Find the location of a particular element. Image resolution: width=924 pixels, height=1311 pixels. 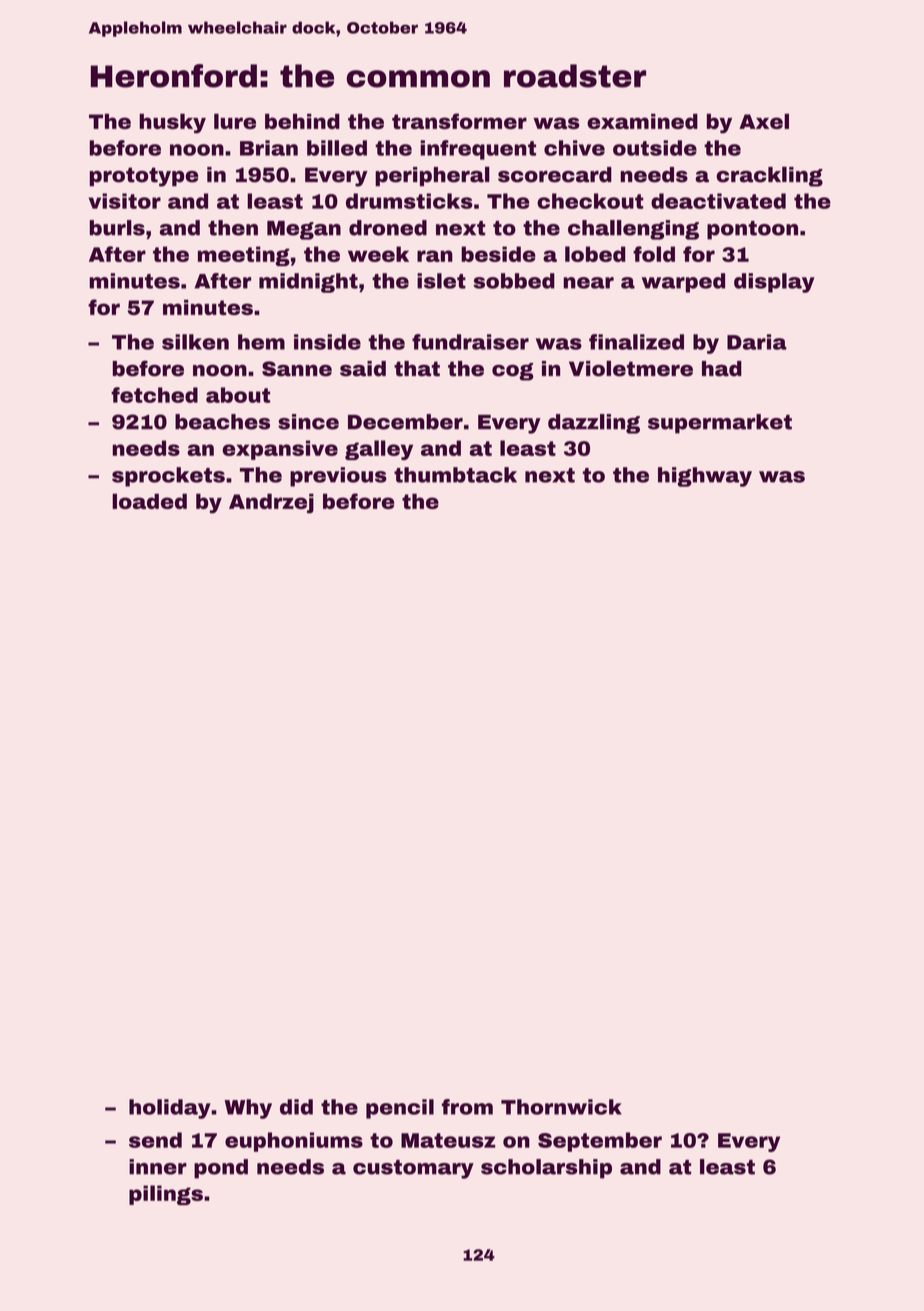

loaded is located at coordinates (149, 501).
